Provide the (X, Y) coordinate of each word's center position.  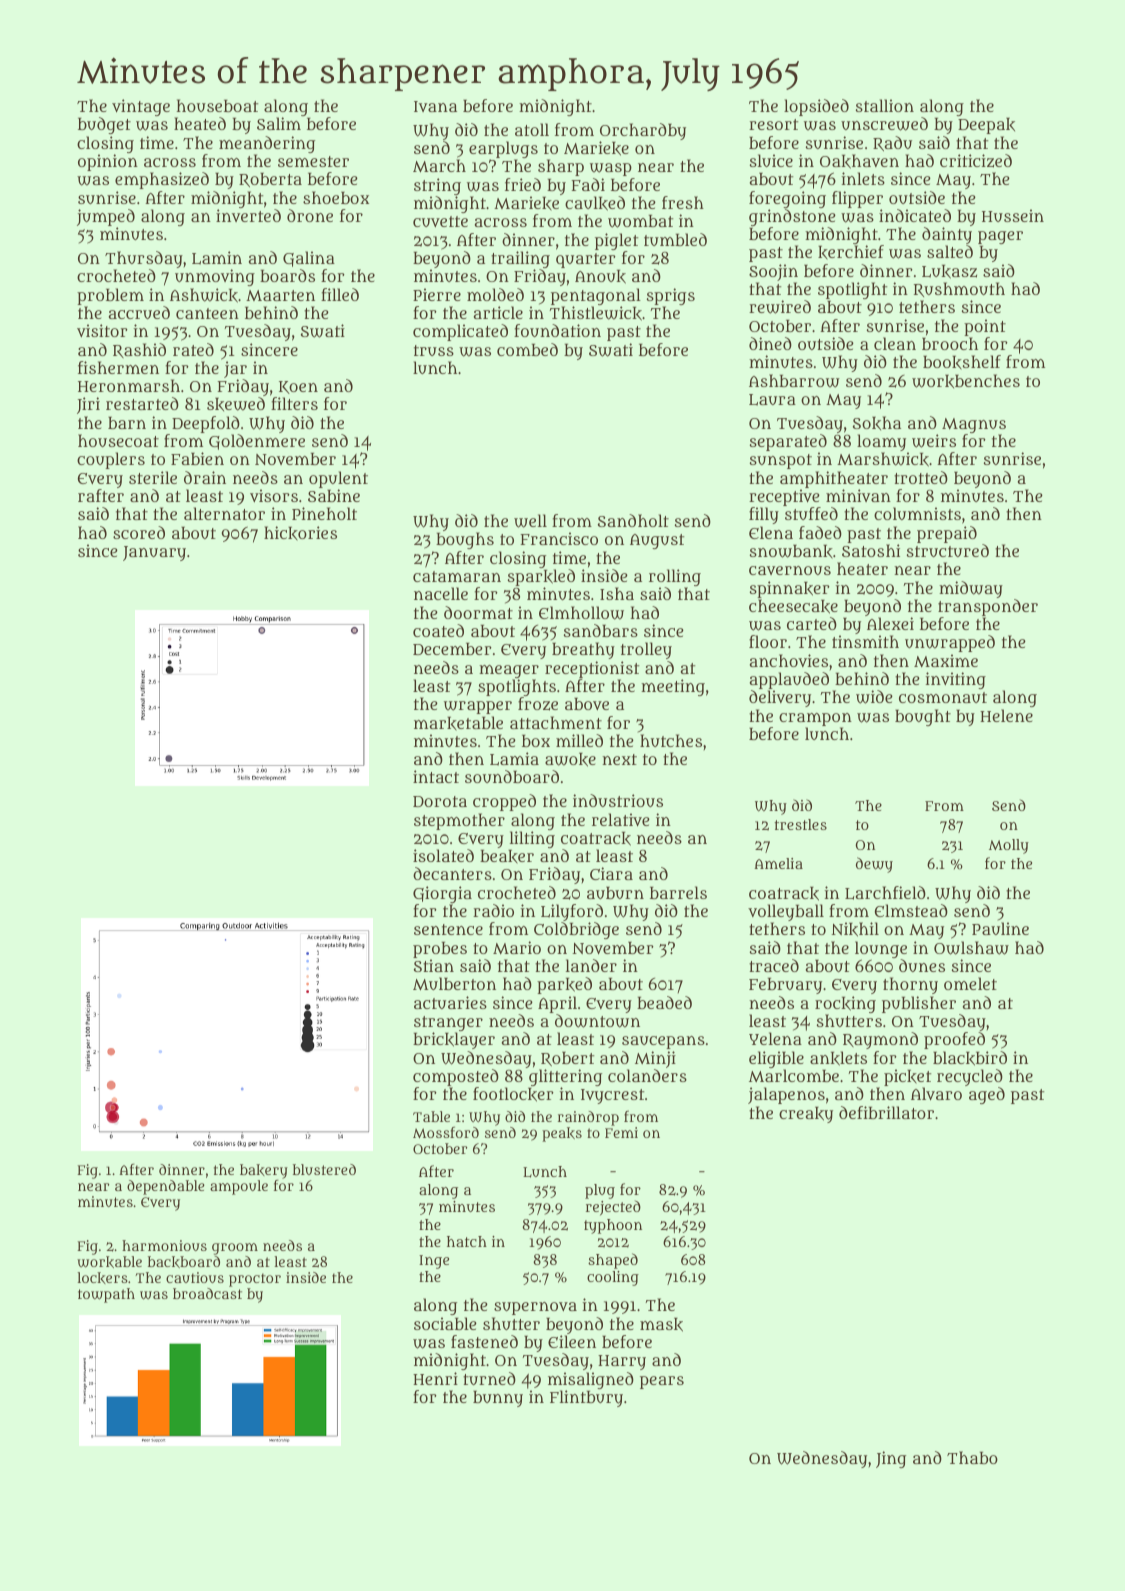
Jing (891, 1459)
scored (139, 532)
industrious (618, 800)
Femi (621, 1132)
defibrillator (886, 1112)
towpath (106, 1295)
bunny (498, 1399)
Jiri (88, 405)
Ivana (435, 106)
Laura (772, 400)
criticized (976, 161)
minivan (858, 495)
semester (313, 161)
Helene (1006, 715)
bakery (264, 1172)
